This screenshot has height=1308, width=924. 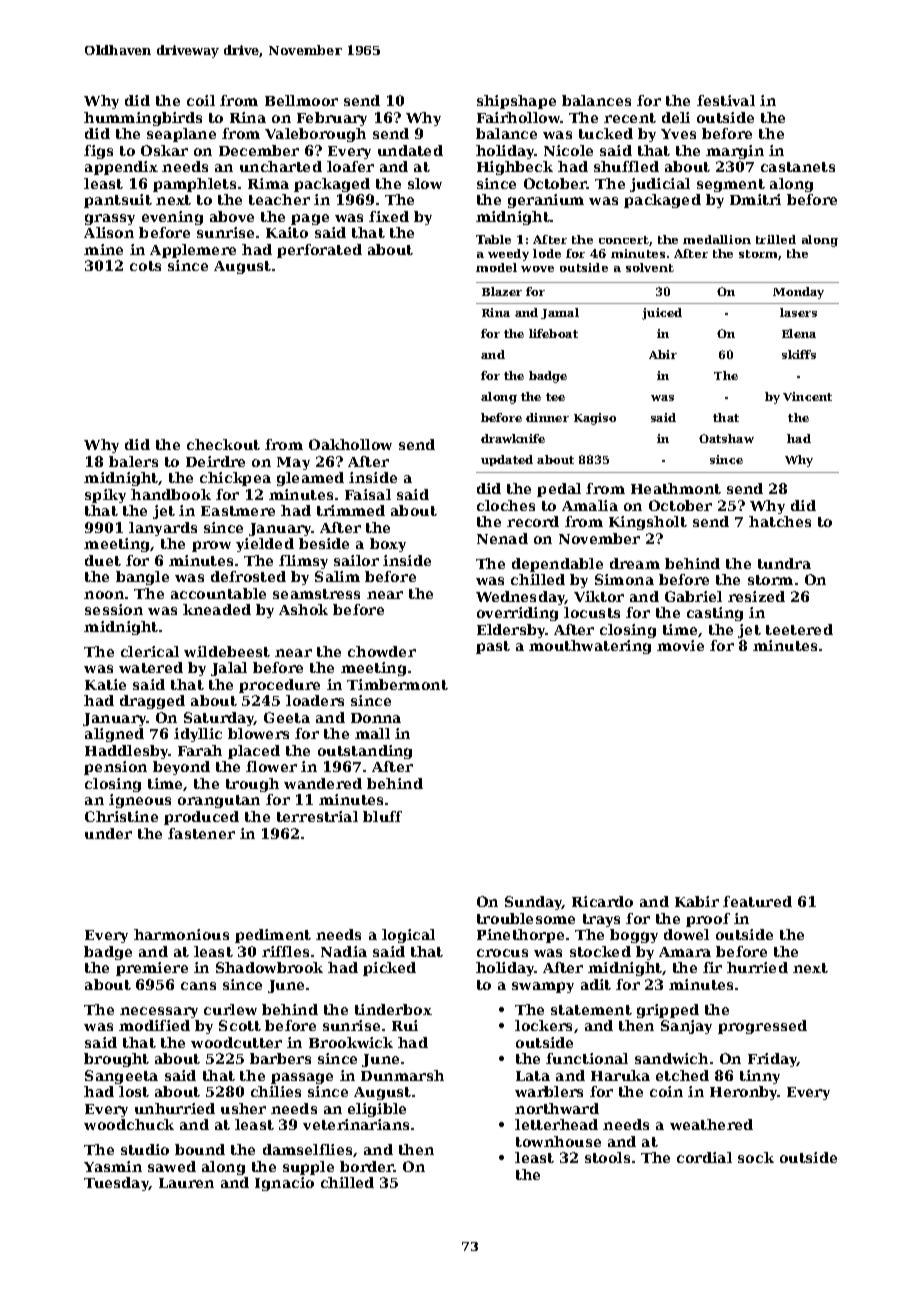 I want to click on bluff, so click(x=382, y=816).
